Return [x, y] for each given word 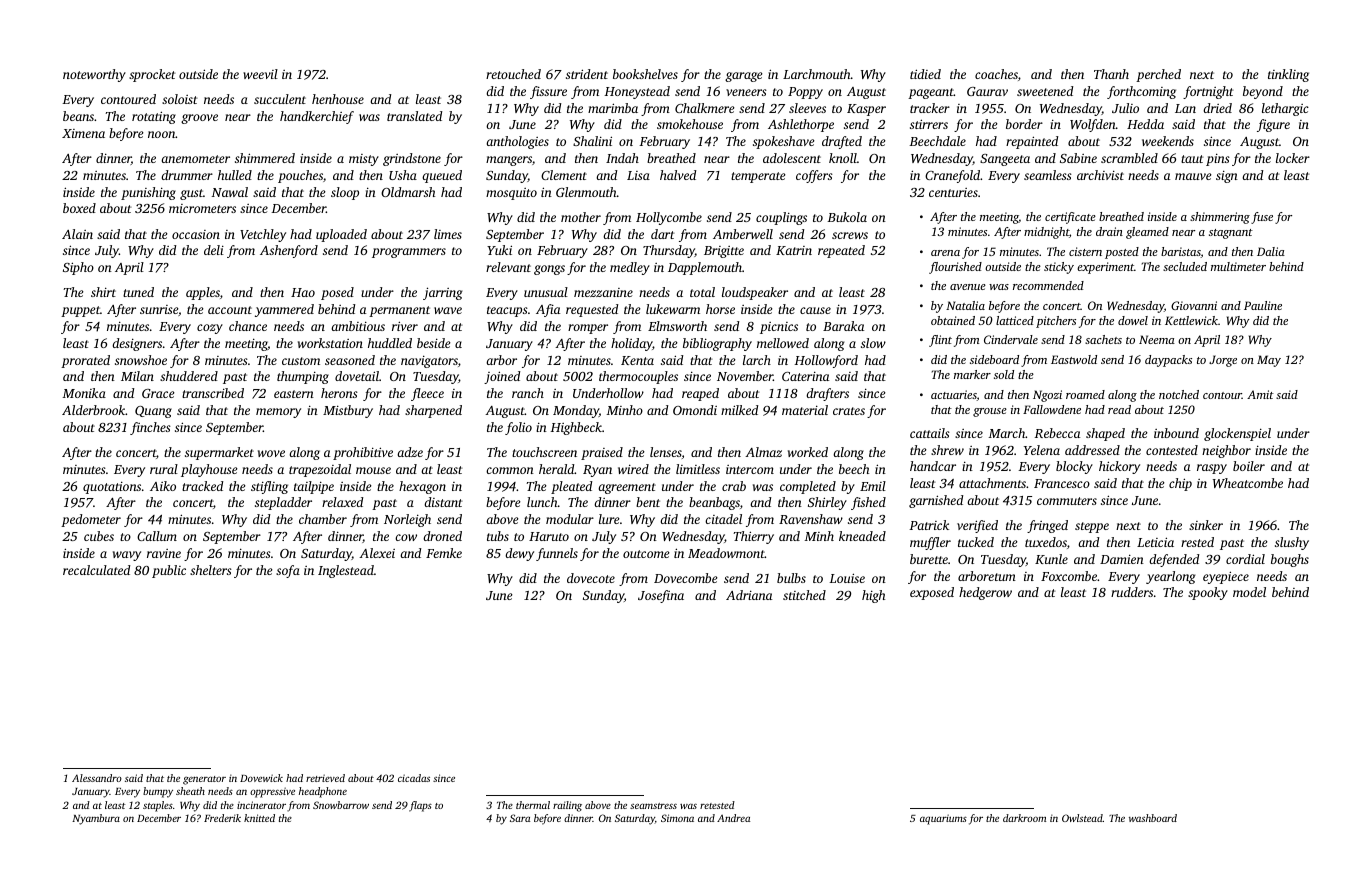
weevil [260, 74]
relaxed [343, 502]
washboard [1153, 818]
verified [977, 526]
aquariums [943, 819]
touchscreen [544, 452]
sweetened [1045, 91]
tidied [925, 74]
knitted [259, 818]
